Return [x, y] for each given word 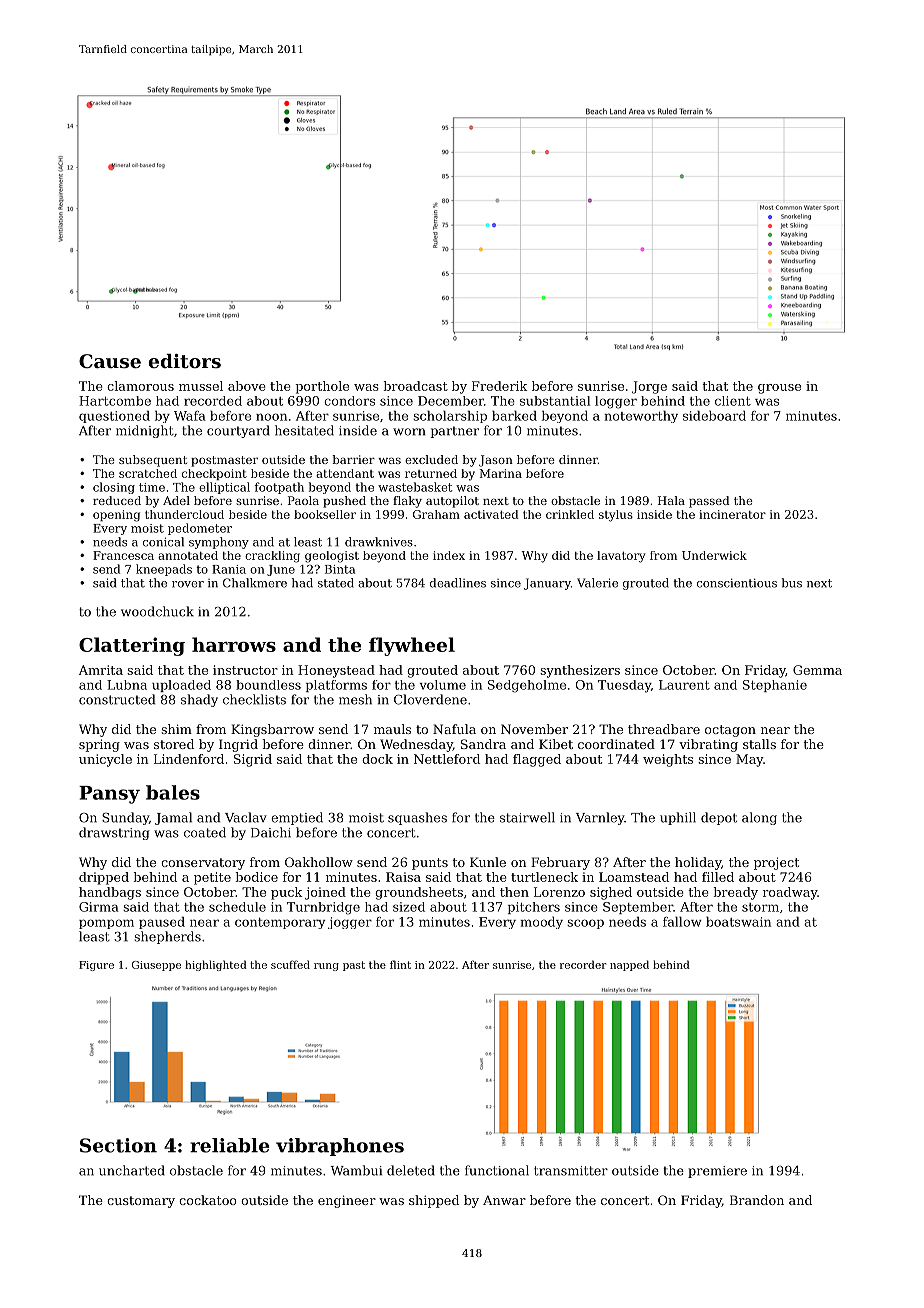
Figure [96, 966]
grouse [779, 389]
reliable [229, 1145]
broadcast [416, 386]
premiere [717, 1172]
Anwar [504, 1200]
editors [185, 361]
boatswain [738, 922]
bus [792, 583]
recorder [583, 964]
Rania [229, 569]
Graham [436, 514]
